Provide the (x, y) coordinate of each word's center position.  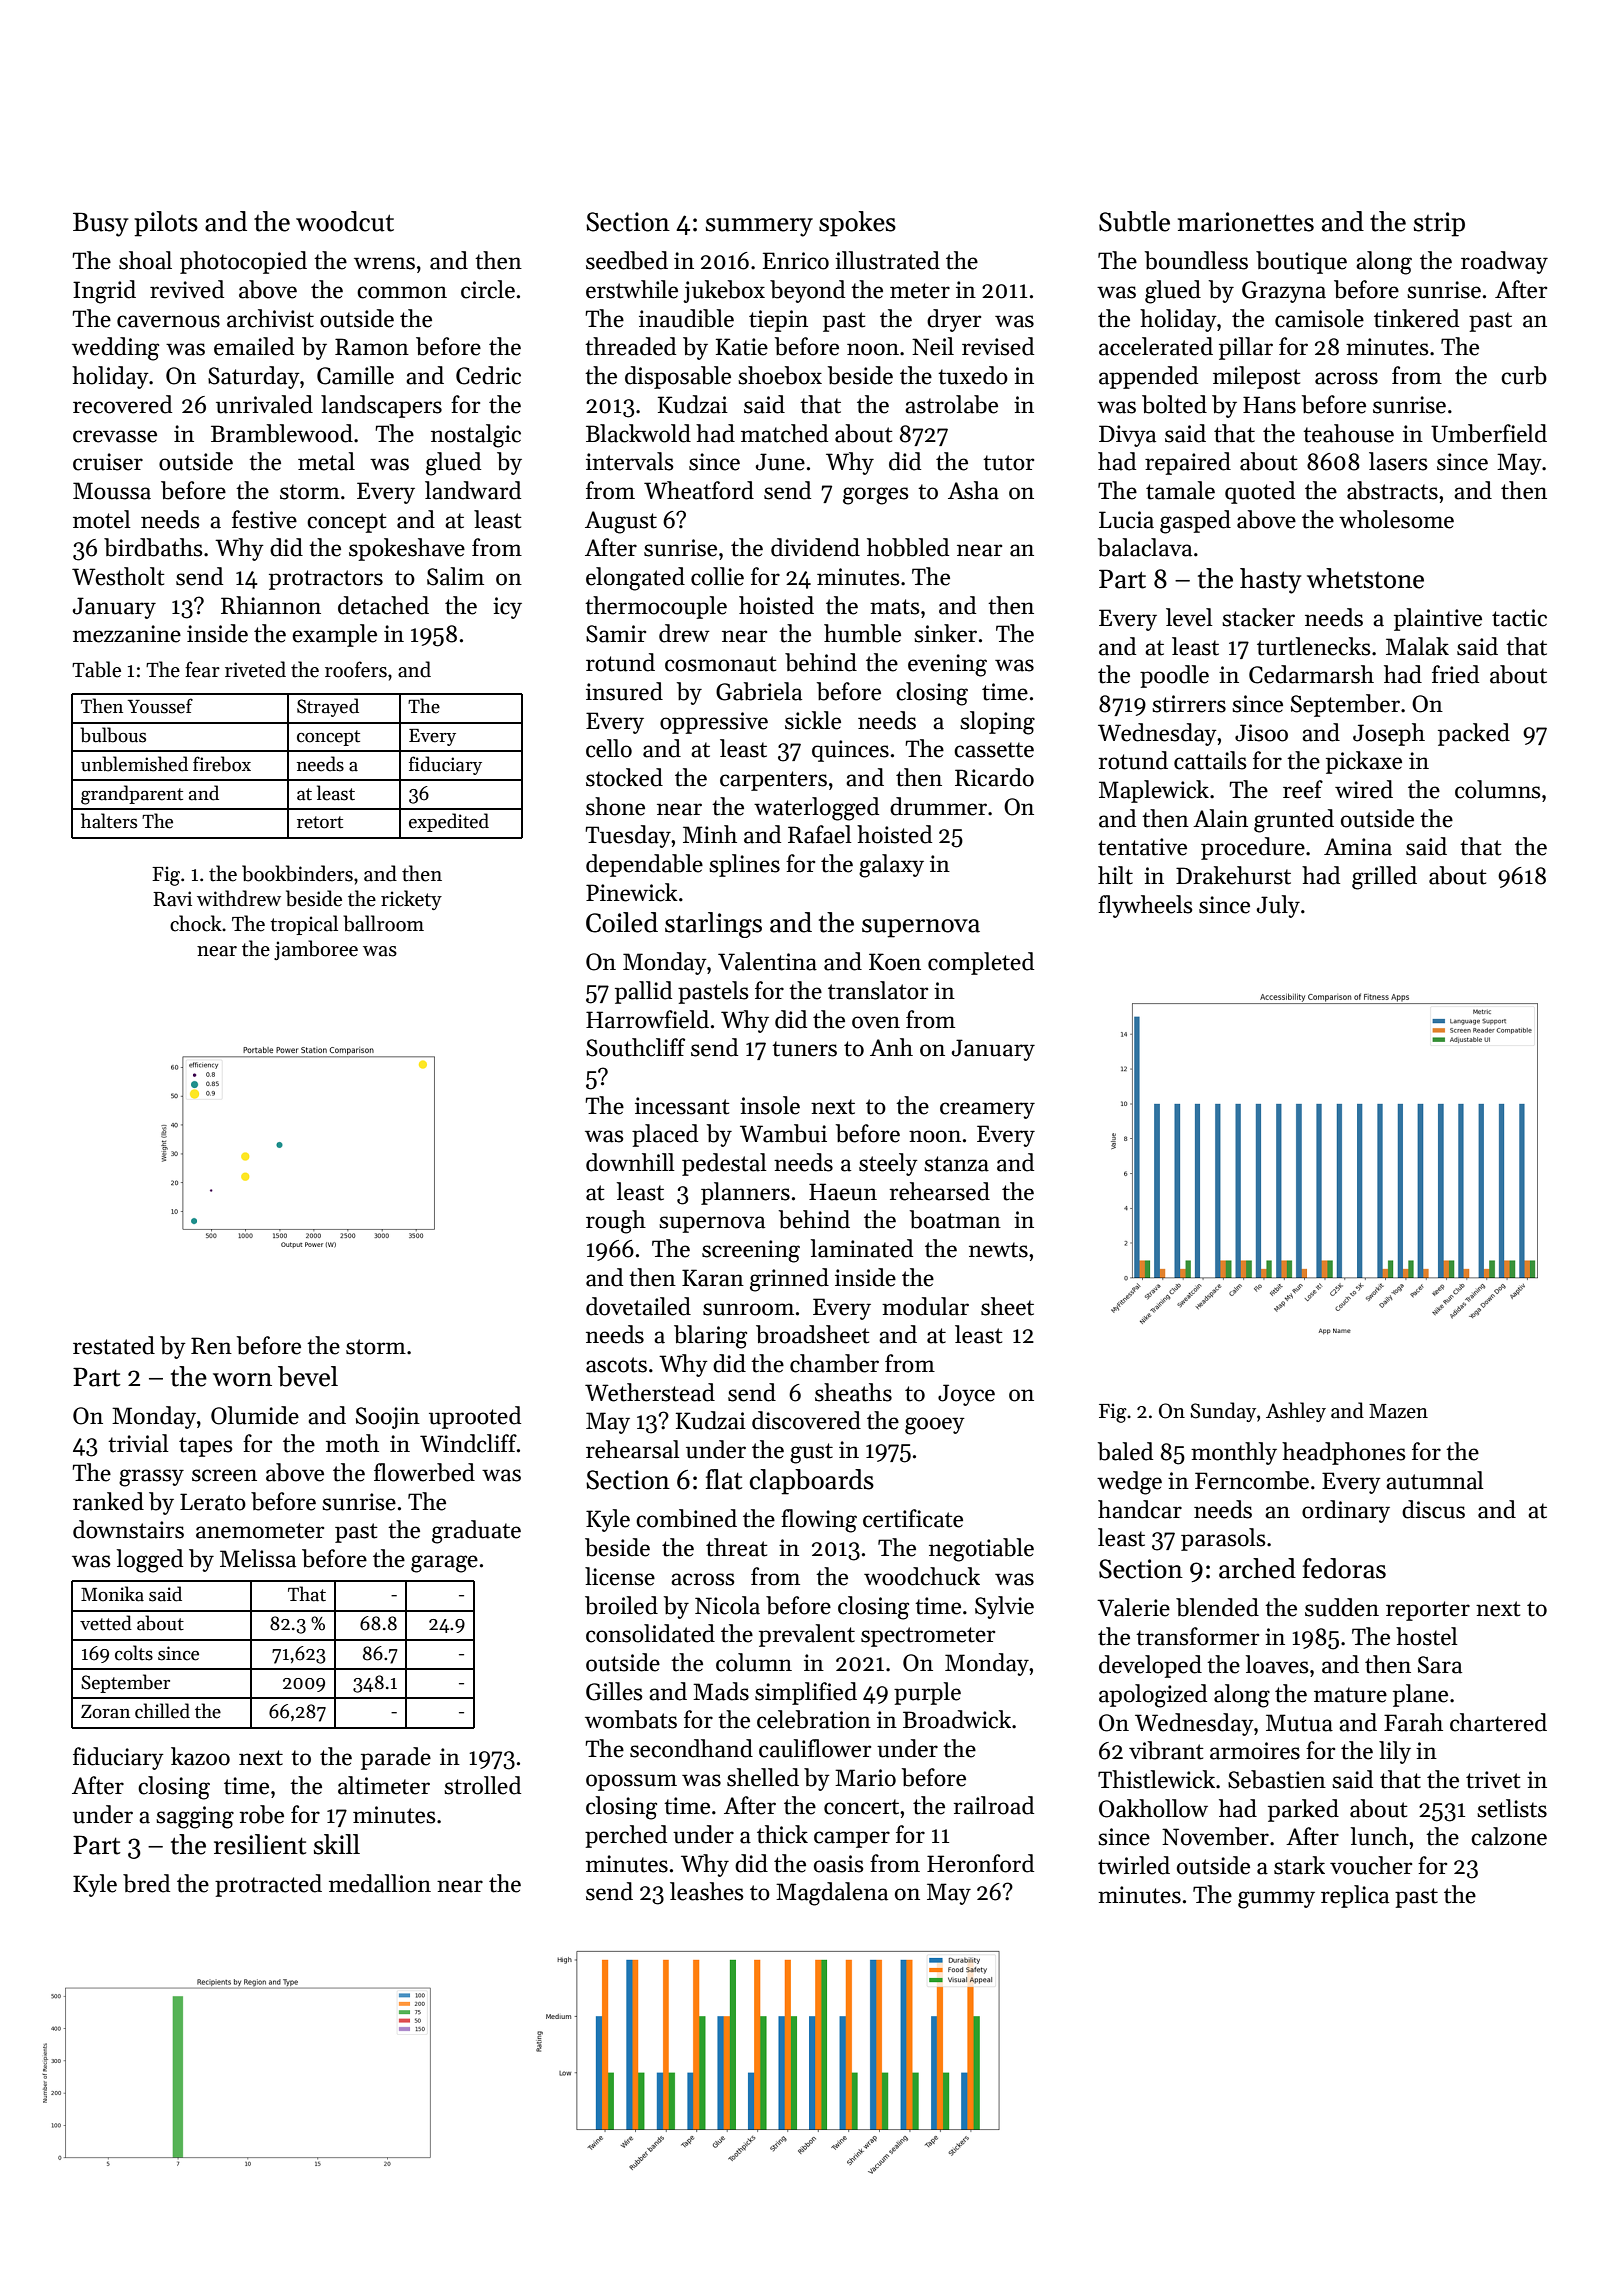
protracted (268, 1885)
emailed (254, 346)
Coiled (622, 922)
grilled (1384, 878)
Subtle (1134, 221)
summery (759, 227)
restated (114, 1345)
